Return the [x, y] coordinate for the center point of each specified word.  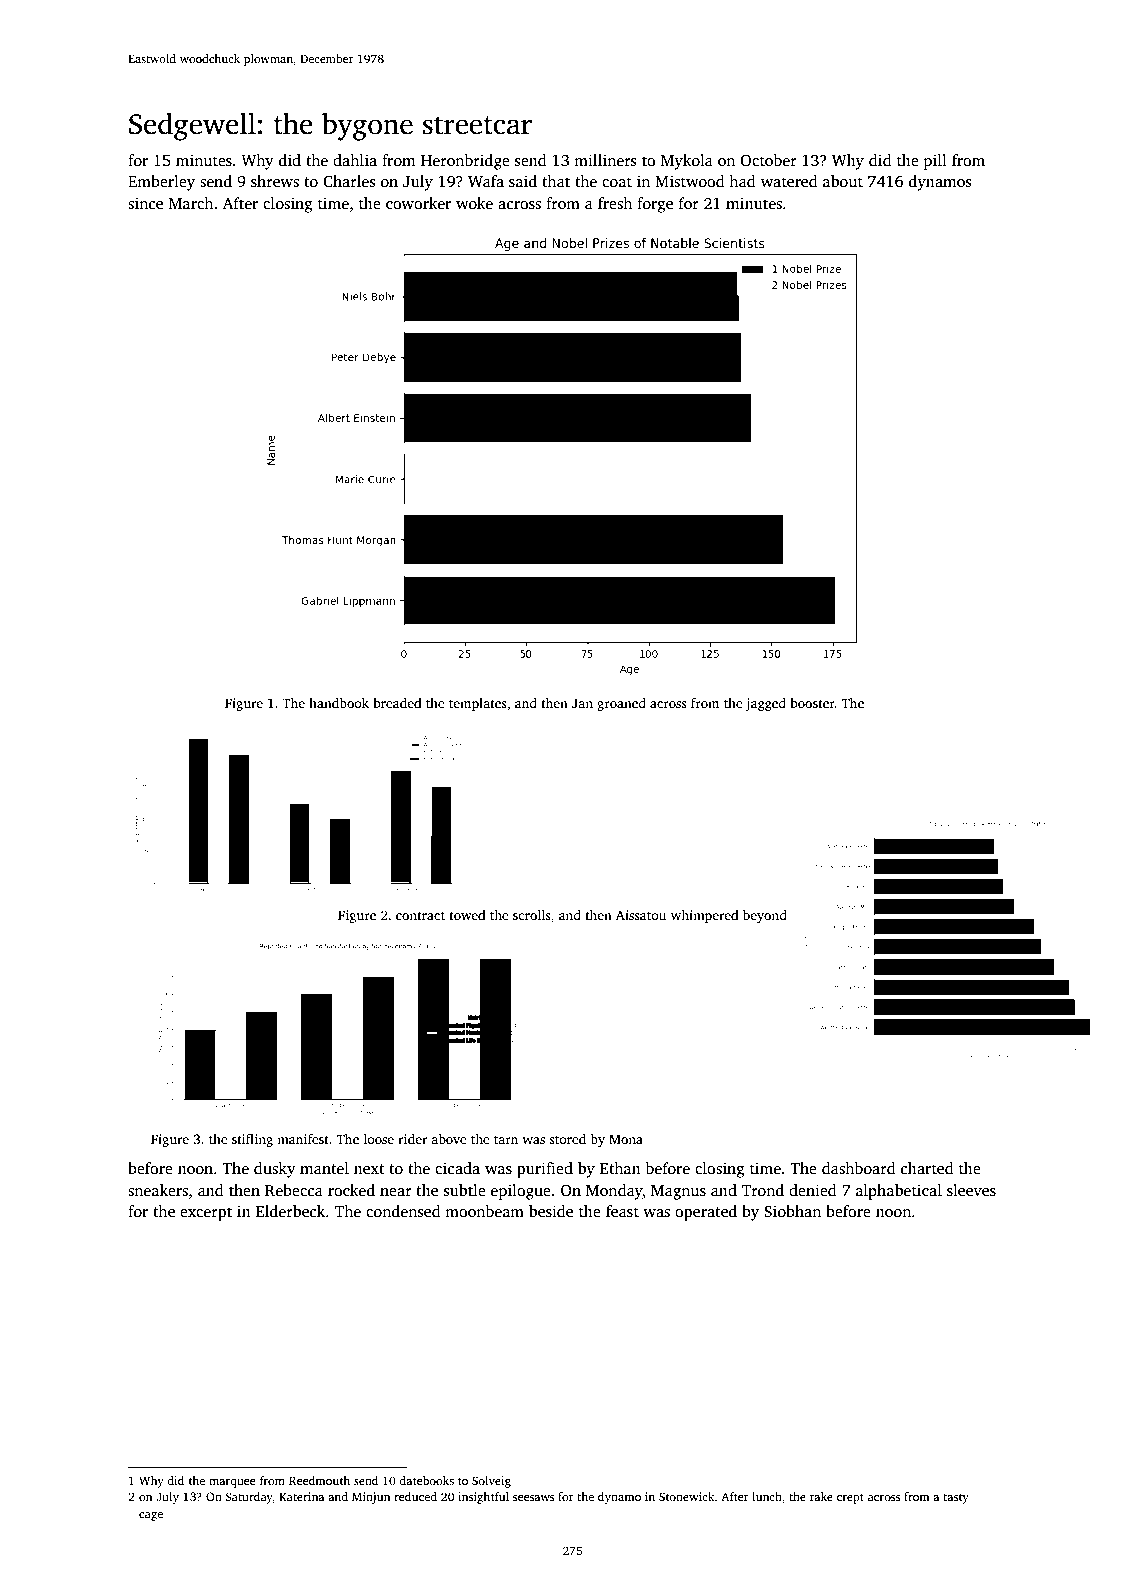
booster [812, 703]
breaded [397, 703]
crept [850, 1498]
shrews [275, 181]
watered [789, 181]
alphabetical [899, 1192]
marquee [232, 1483]
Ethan [620, 1168]
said [523, 181]
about [843, 181]
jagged [765, 704]
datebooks [426, 1480]
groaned [621, 704]
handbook [339, 703]
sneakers [158, 1190]
